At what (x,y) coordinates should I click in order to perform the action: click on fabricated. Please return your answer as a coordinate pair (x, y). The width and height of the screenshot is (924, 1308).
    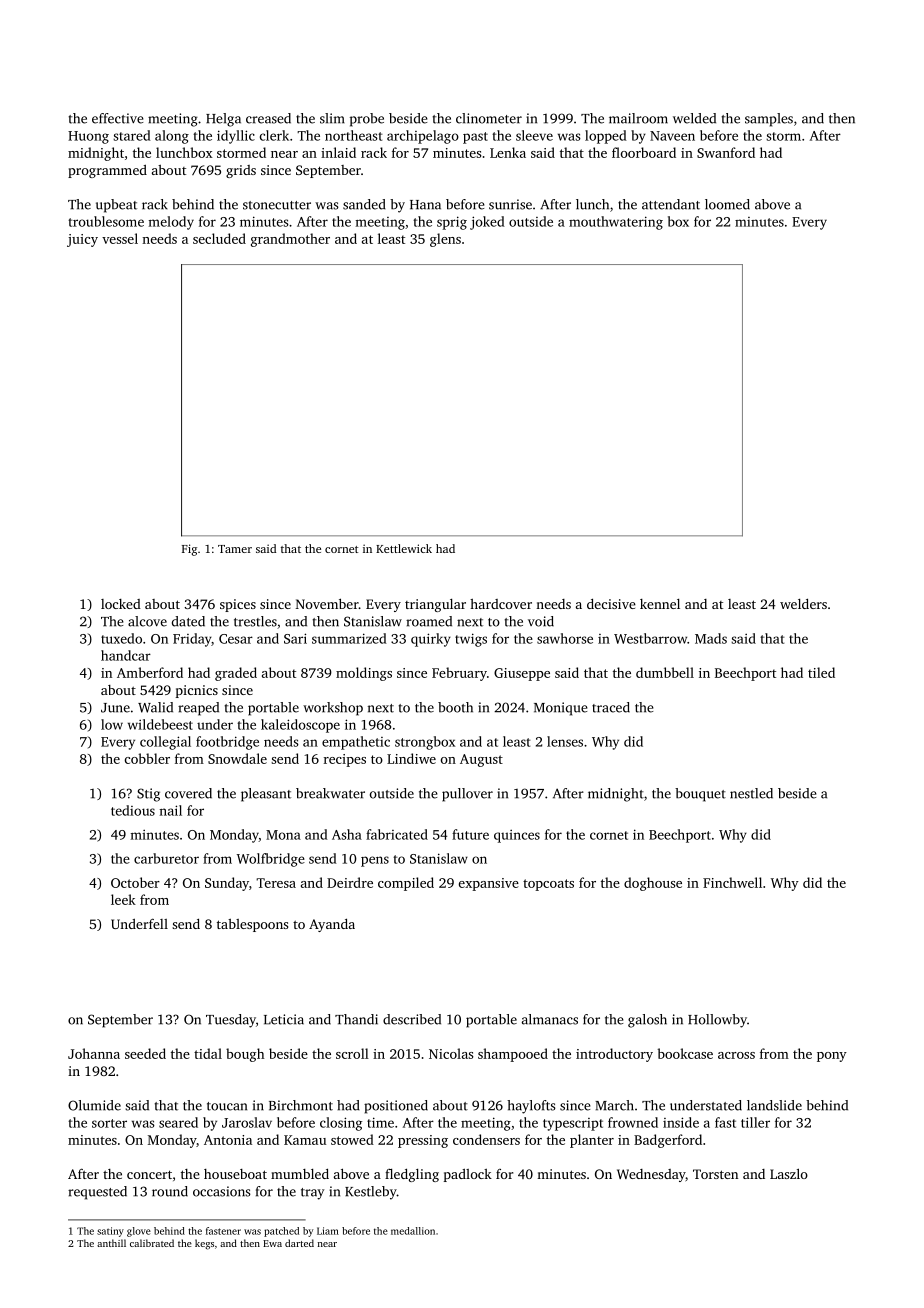
    Looking at the image, I should click on (397, 834).
